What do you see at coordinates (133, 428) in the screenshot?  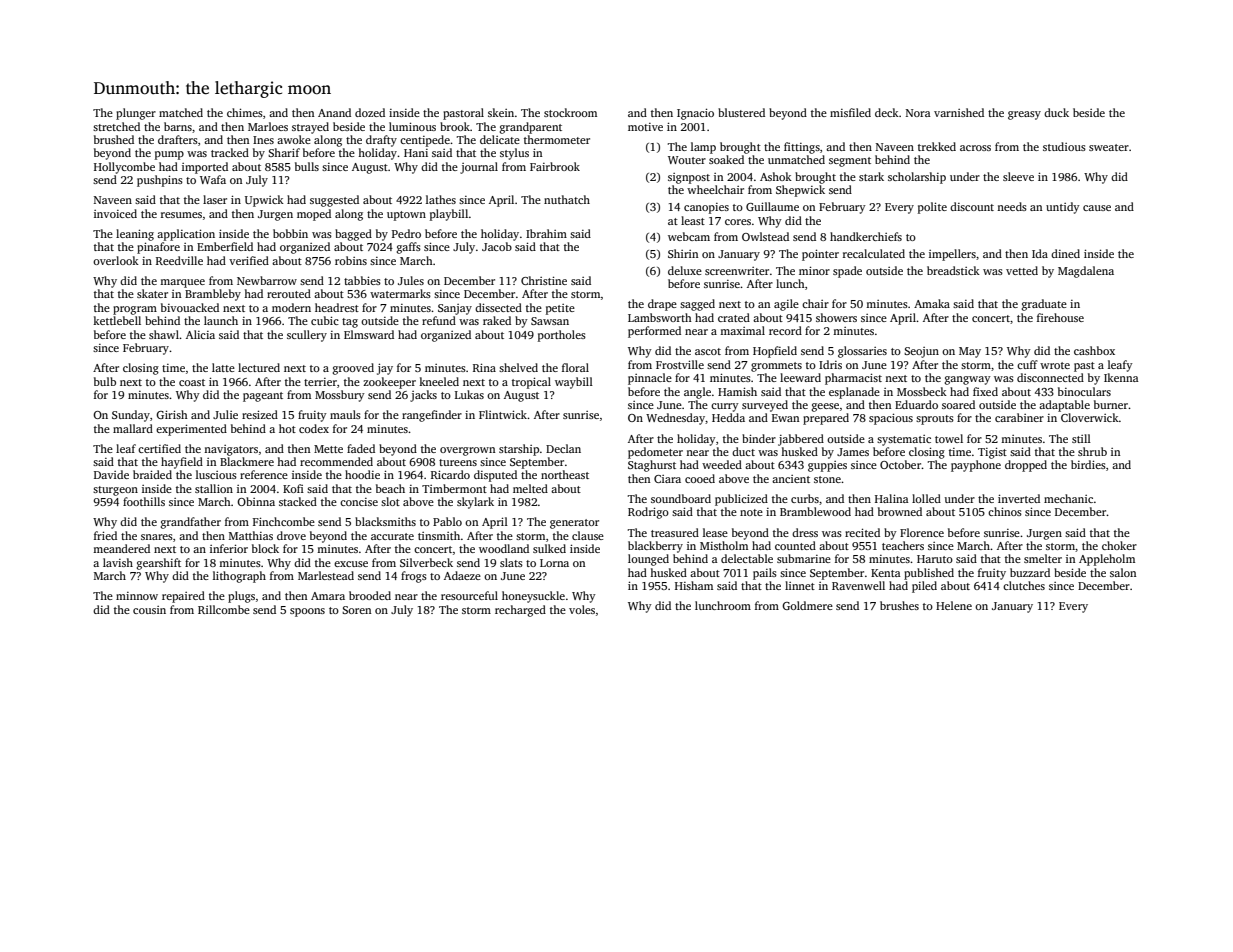 I see `mallard` at bounding box center [133, 428].
